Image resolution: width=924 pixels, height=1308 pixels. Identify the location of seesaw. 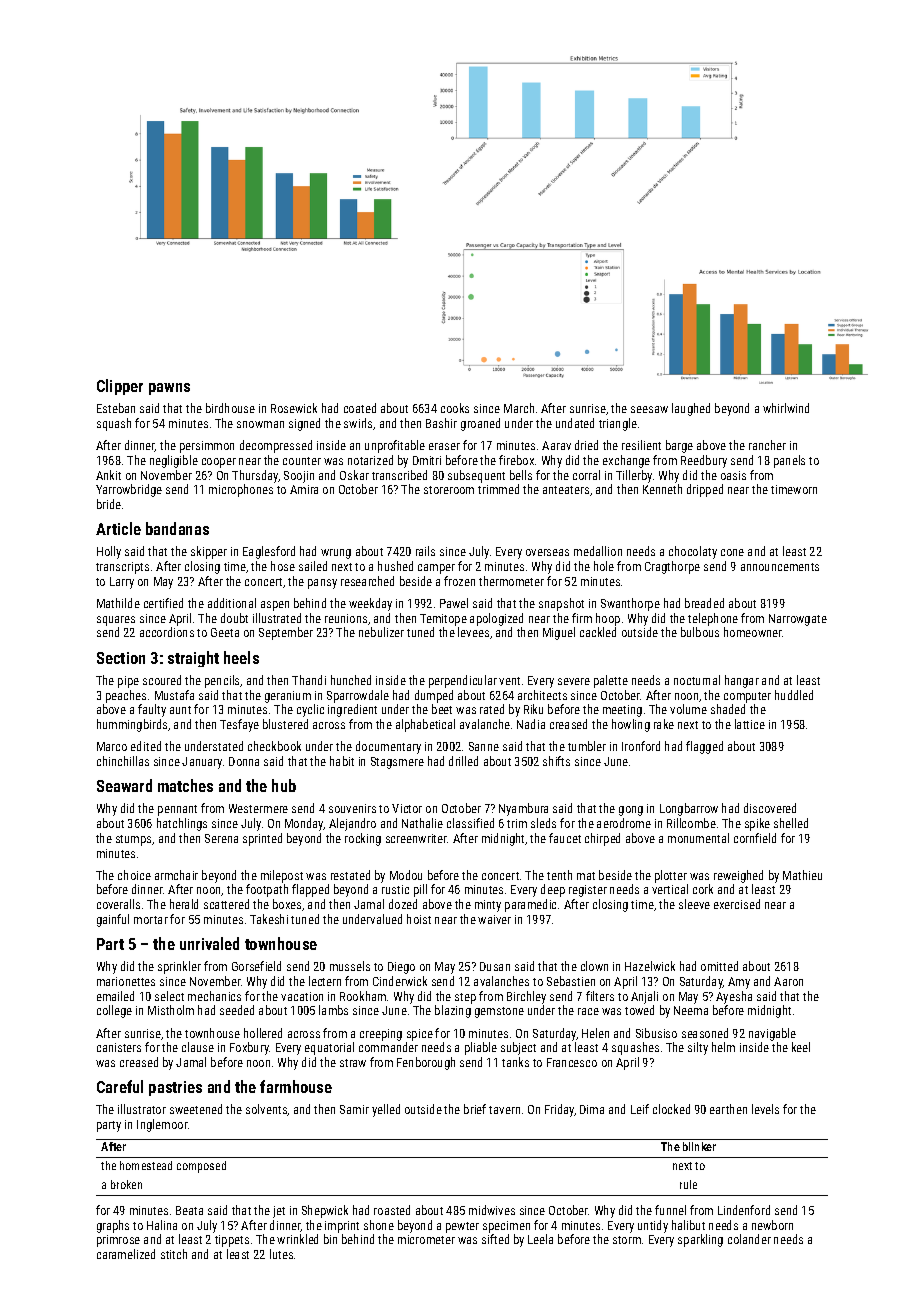
(649, 409).
